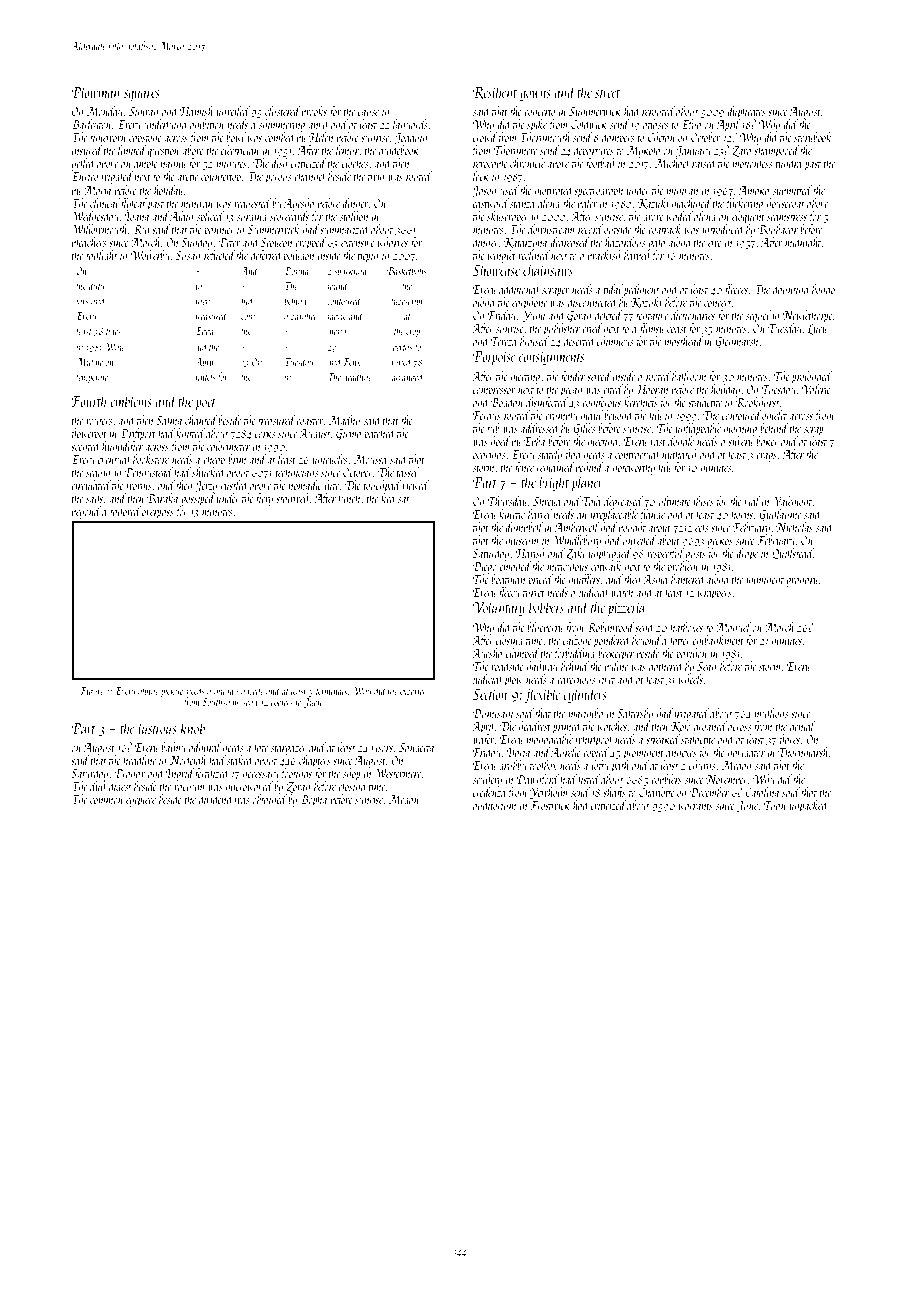 The width and height of the page is (908, 1316). I want to click on Barleyton, so click(91, 125).
